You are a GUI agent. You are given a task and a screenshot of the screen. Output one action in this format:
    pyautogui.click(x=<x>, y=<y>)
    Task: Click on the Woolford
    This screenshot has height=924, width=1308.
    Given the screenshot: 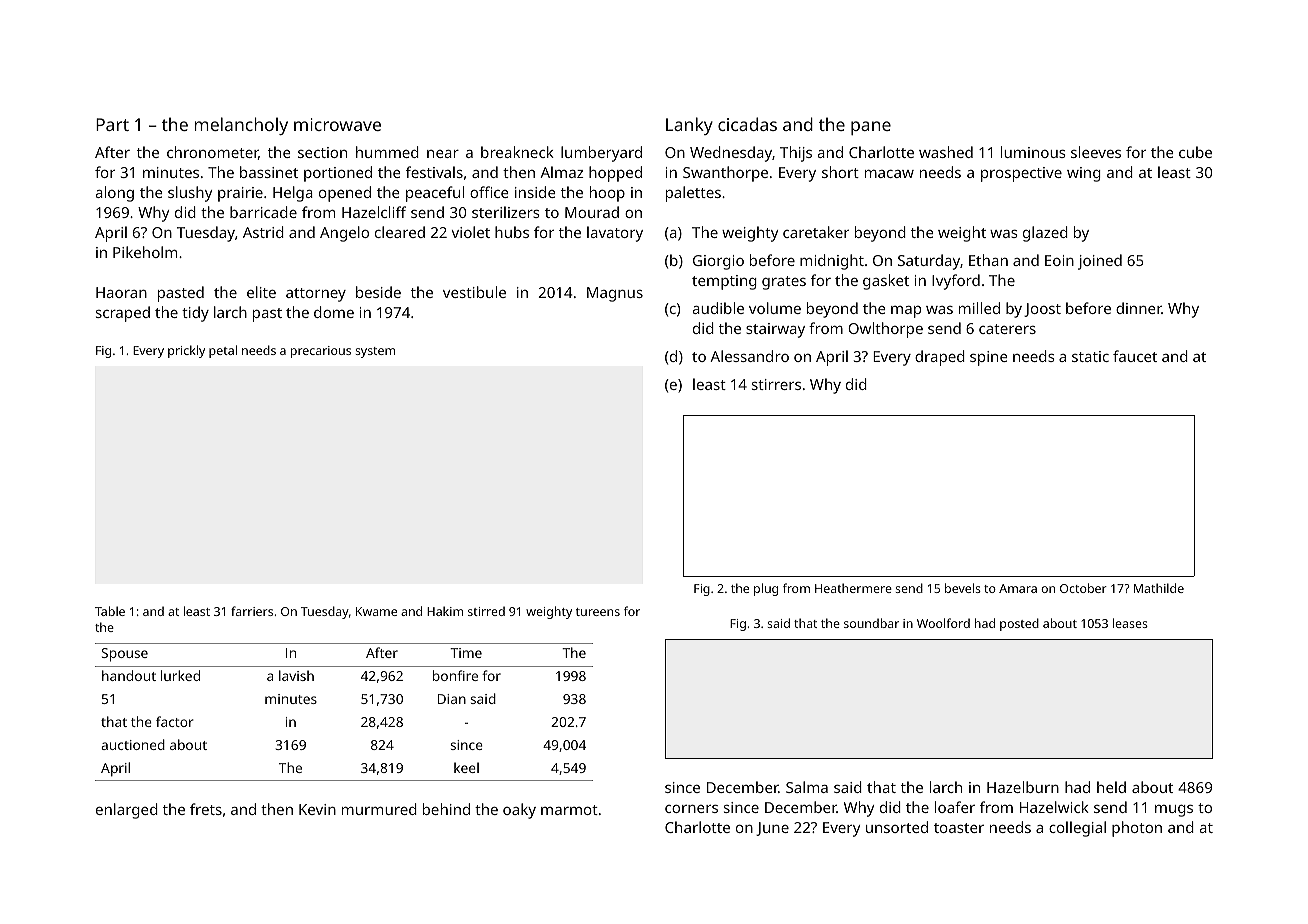 What is the action you would take?
    pyautogui.click(x=943, y=623)
